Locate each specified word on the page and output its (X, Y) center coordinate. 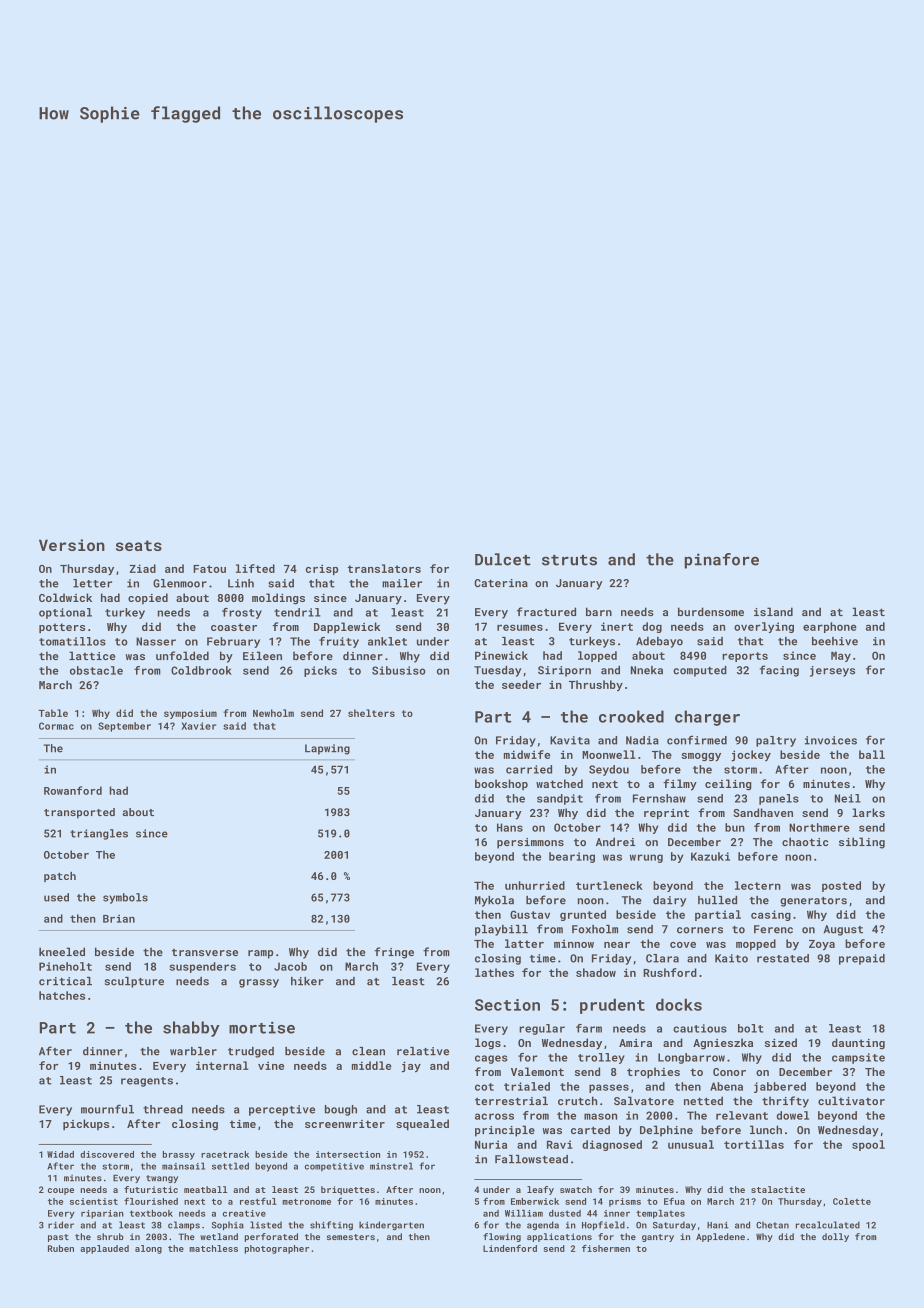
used (56, 897)
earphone (830, 627)
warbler (193, 1051)
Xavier (198, 726)
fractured (546, 611)
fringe (394, 953)
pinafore (722, 561)
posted (841, 886)
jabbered (780, 1087)
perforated (271, 1237)
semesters (351, 1237)
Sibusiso (399, 670)
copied (148, 598)
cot (484, 1087)
